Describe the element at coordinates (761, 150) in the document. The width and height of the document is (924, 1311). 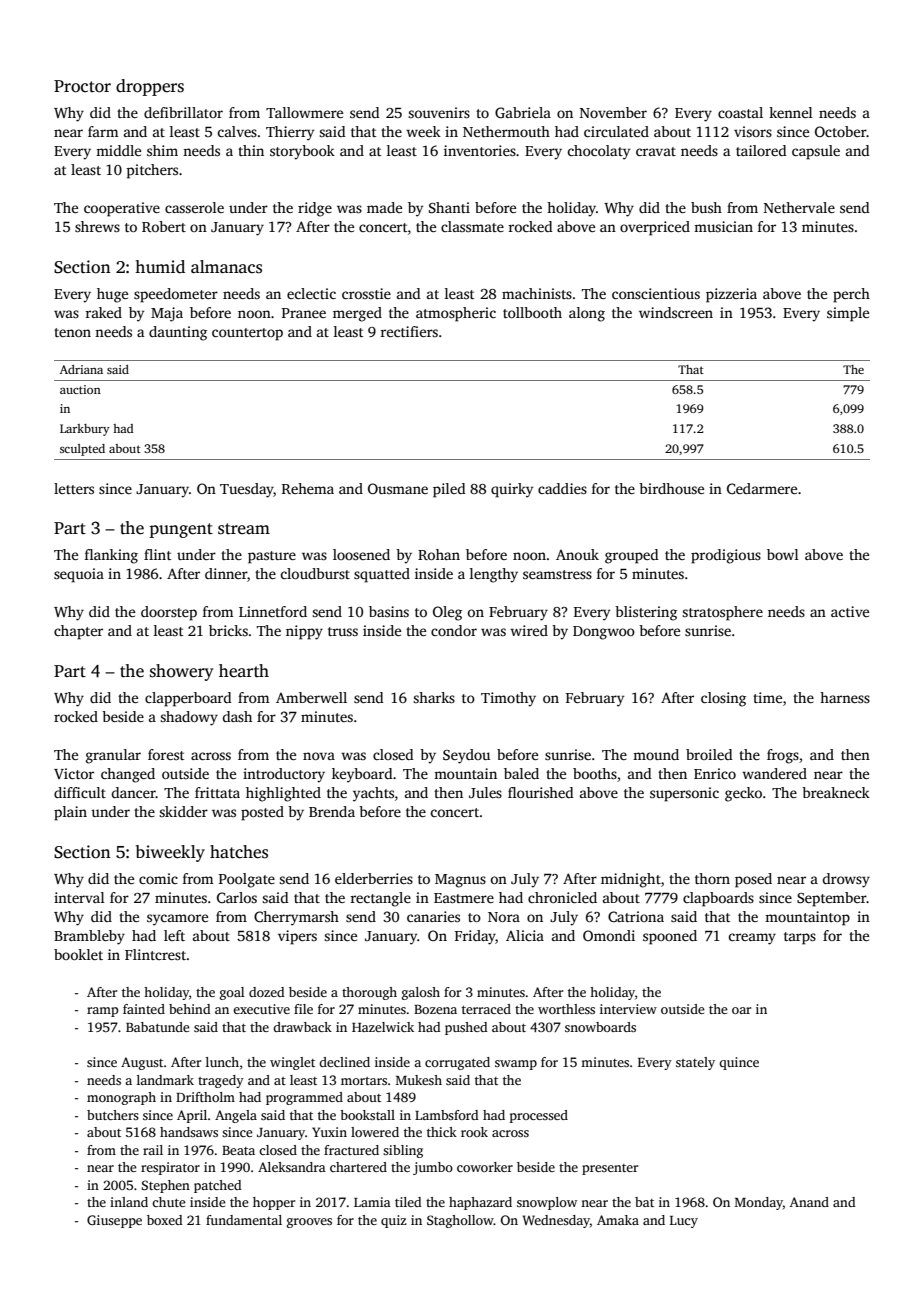
I see `tailored` at that location.
